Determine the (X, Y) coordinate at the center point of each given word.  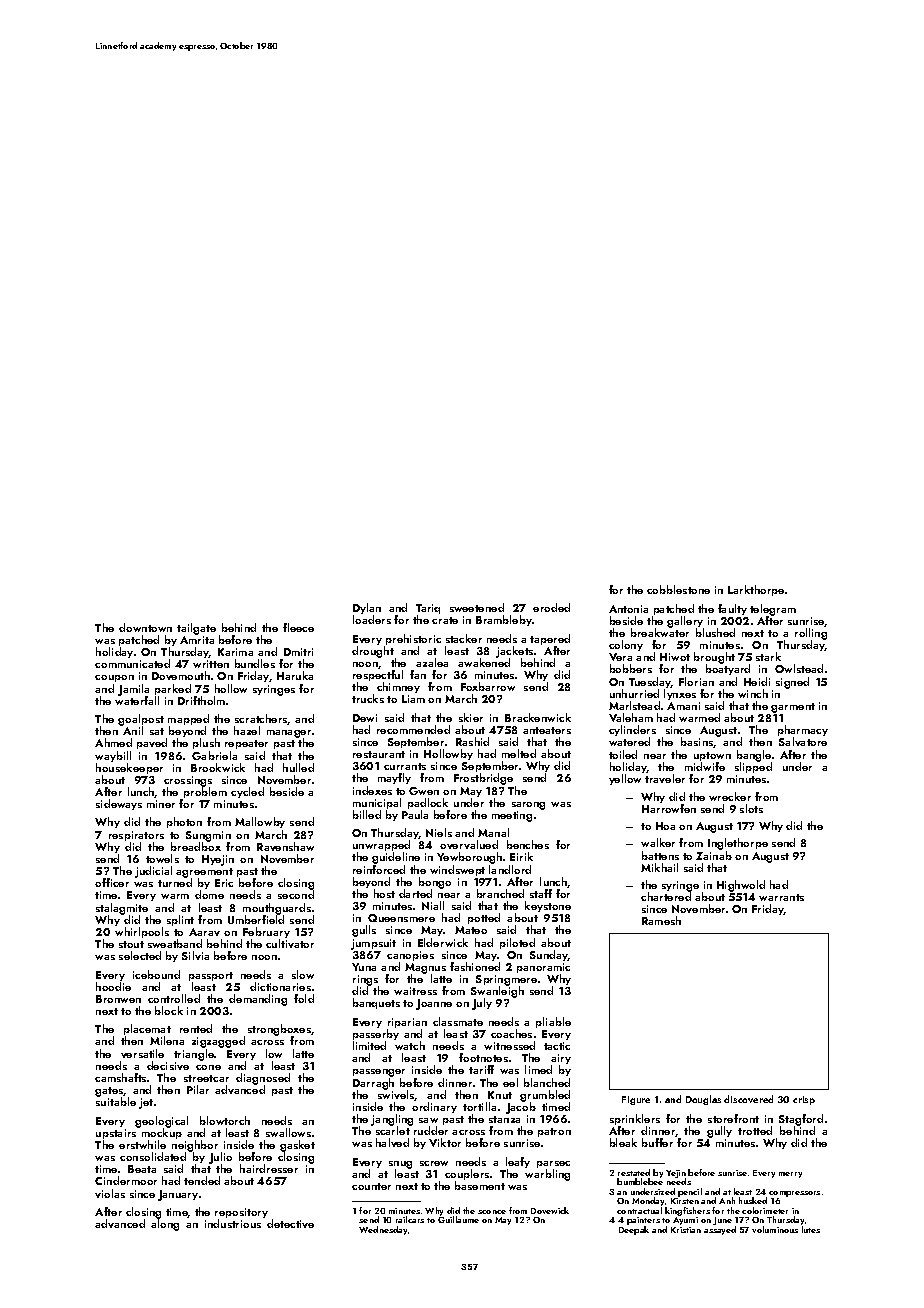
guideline (396, 858)
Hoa (665, 826)
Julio (220, 1158)
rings (366, 981)
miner (161, 804)
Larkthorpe (756, 590)
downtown (145, 627)
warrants (781, 897)
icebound (156, 974)
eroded (551, 607)
